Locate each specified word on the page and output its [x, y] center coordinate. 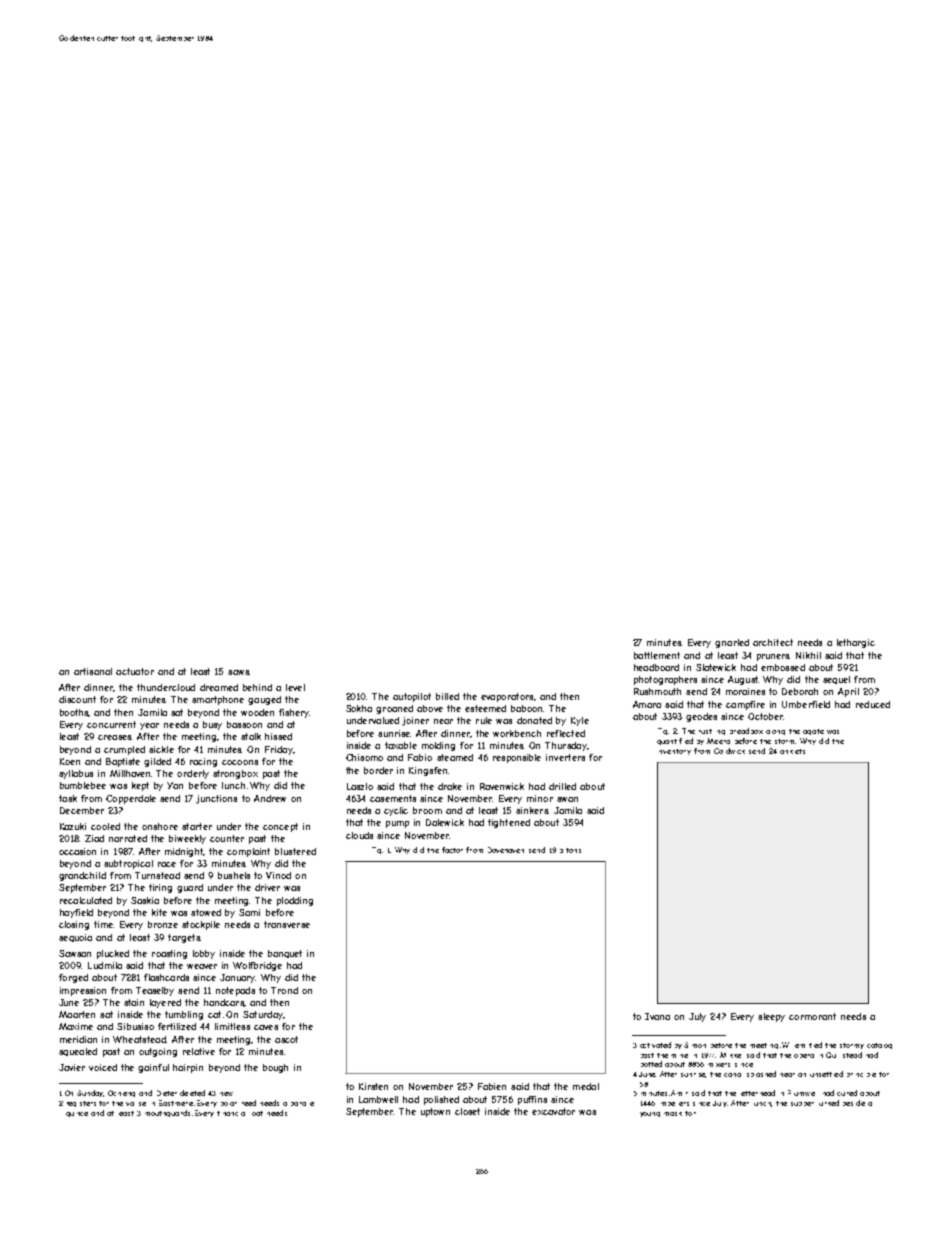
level [295, 687]
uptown [435, 1112]
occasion [77, 851]
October [766, 716]
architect [773, 642]
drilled [562, 786]
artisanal [93, 671]
